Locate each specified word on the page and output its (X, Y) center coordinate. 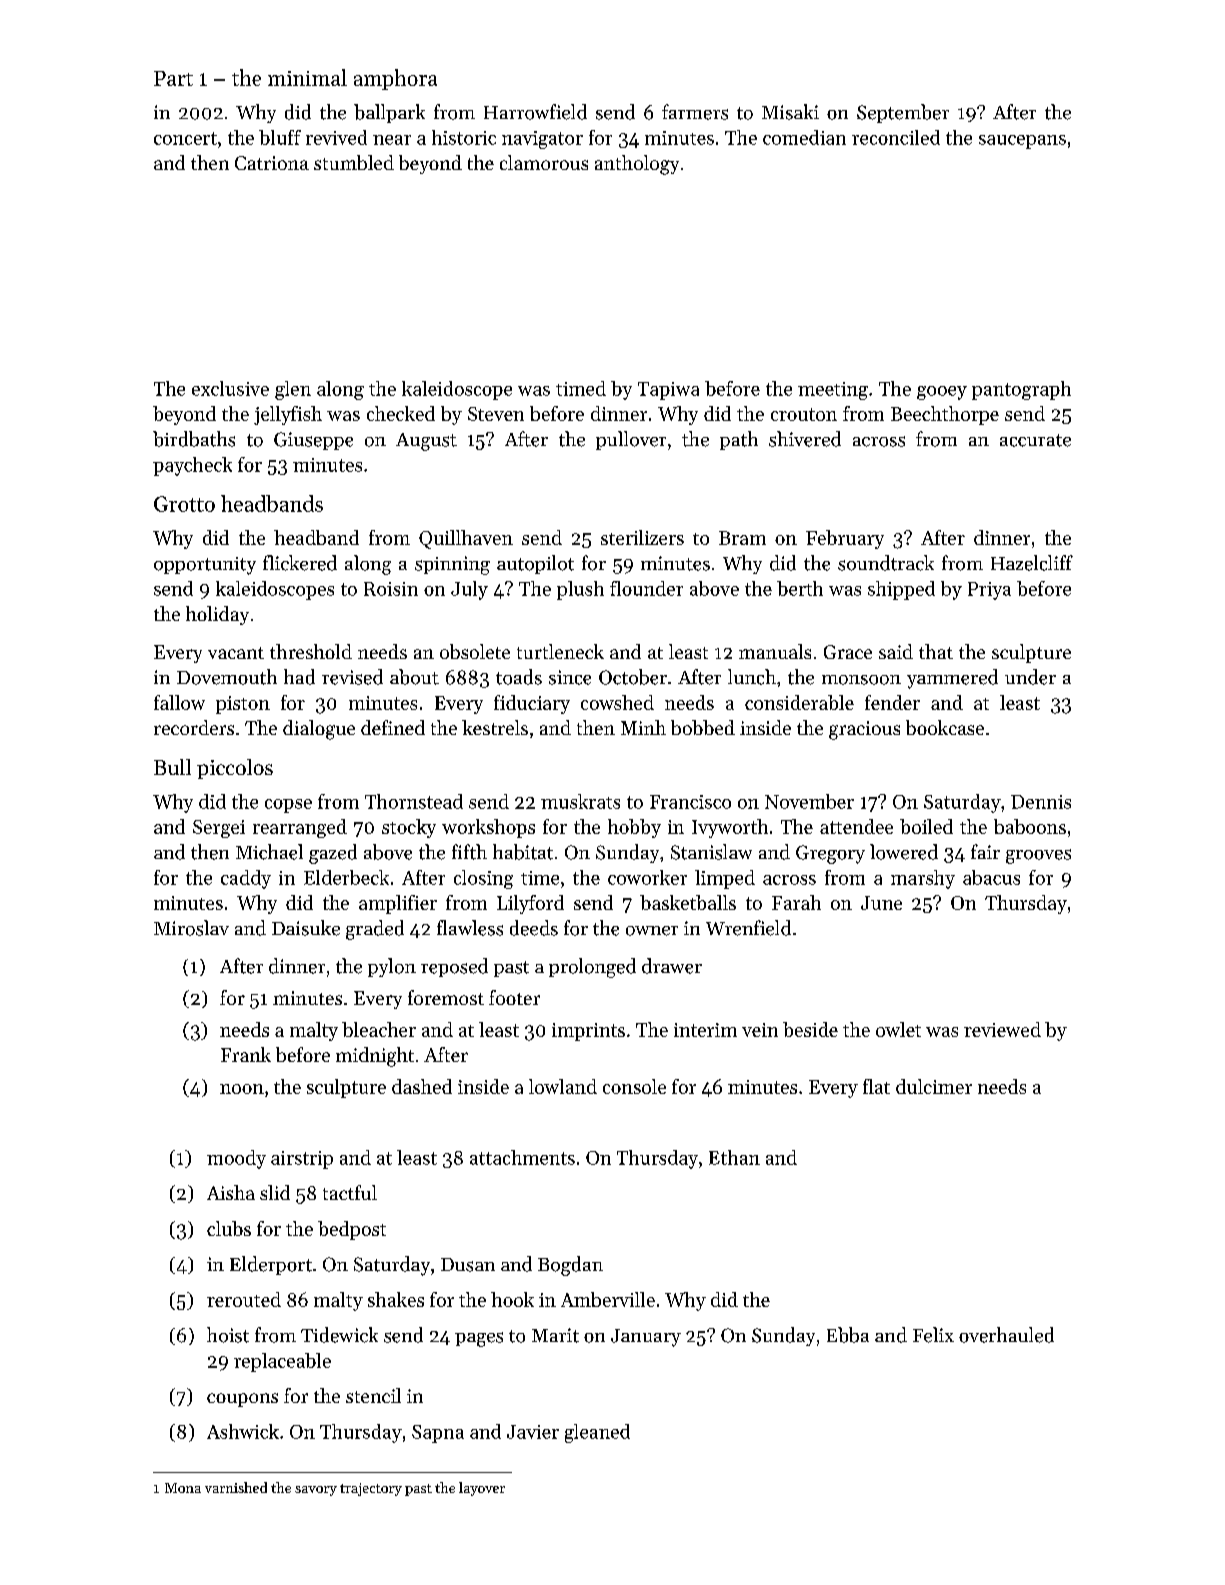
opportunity (205, 566)
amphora (395, 79)
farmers (695, 112)
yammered (952, 679)
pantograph (1021, 390)
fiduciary (532, 704)
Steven (496, 414)
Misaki (790, 112)
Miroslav (191, 928)
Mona (183, 1488)
